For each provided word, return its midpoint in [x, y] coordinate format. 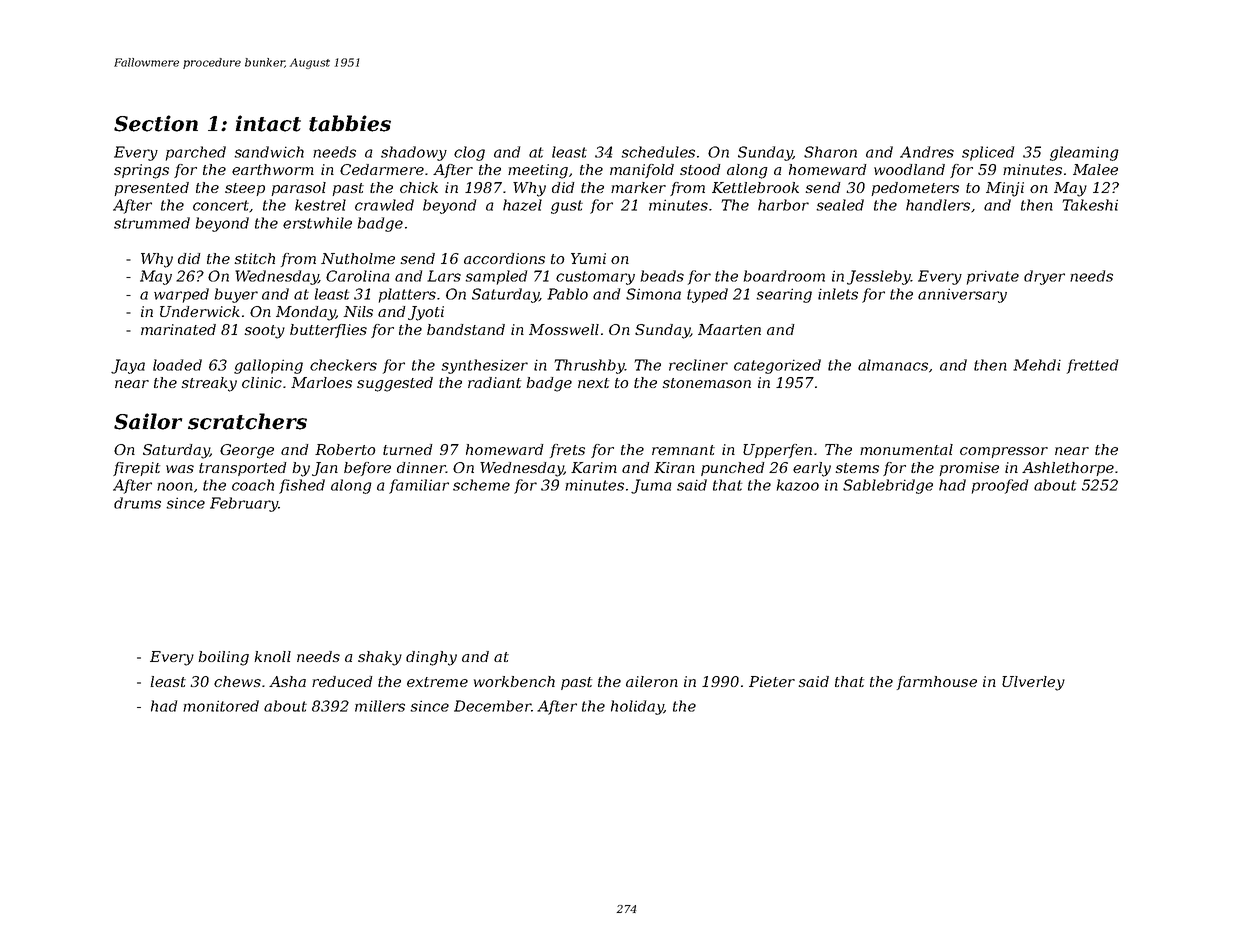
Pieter [772, 681]
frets [567, 451]
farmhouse [937, 683]
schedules [658, 152]
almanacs [893, 365]
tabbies [350, 123]
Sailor [148, 421]
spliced [988, 153]
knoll [272, 656]
